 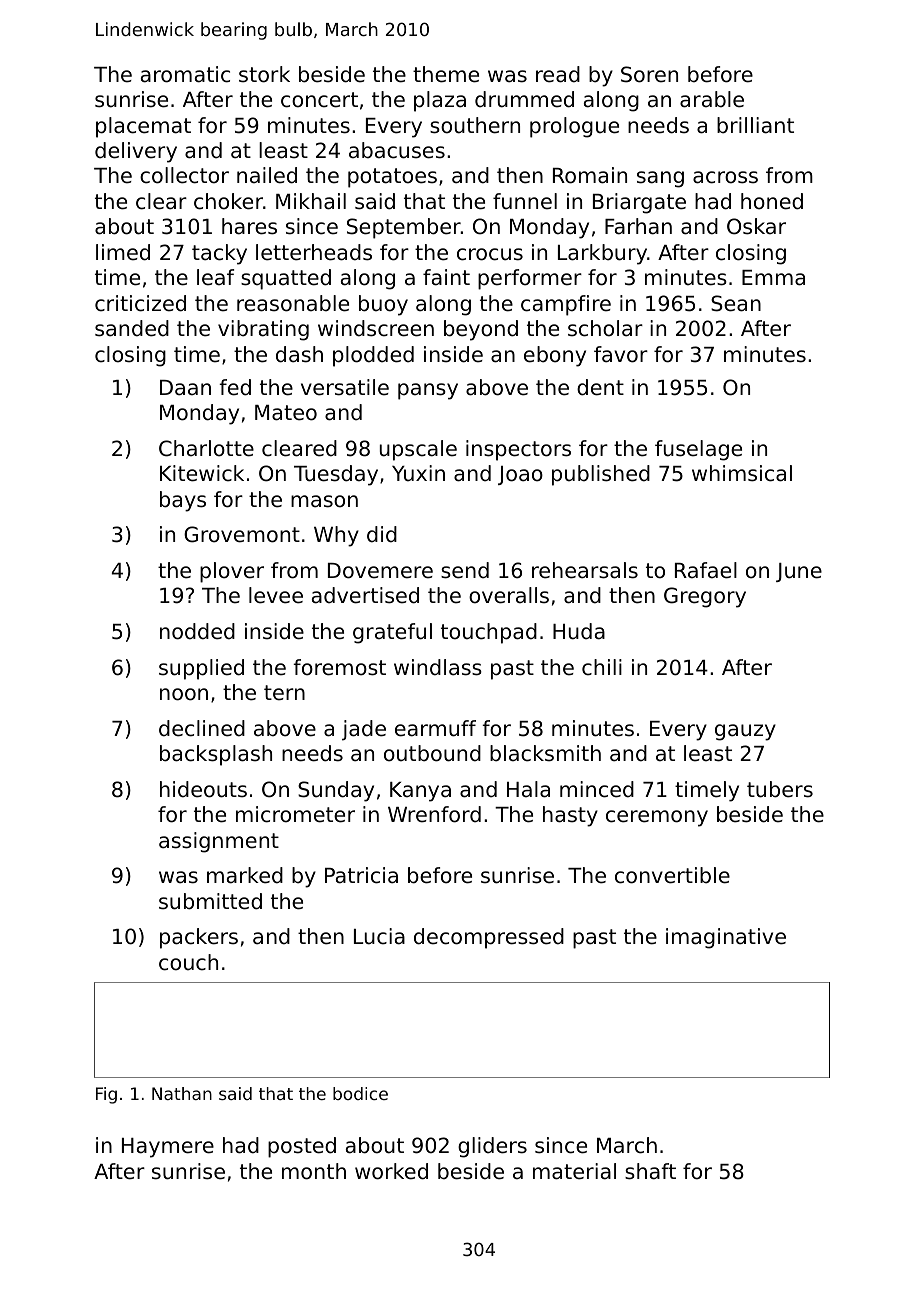 What do you see at coordinates (264, 74) in the page?
I see `stork` at bounding box center [264, 74].
